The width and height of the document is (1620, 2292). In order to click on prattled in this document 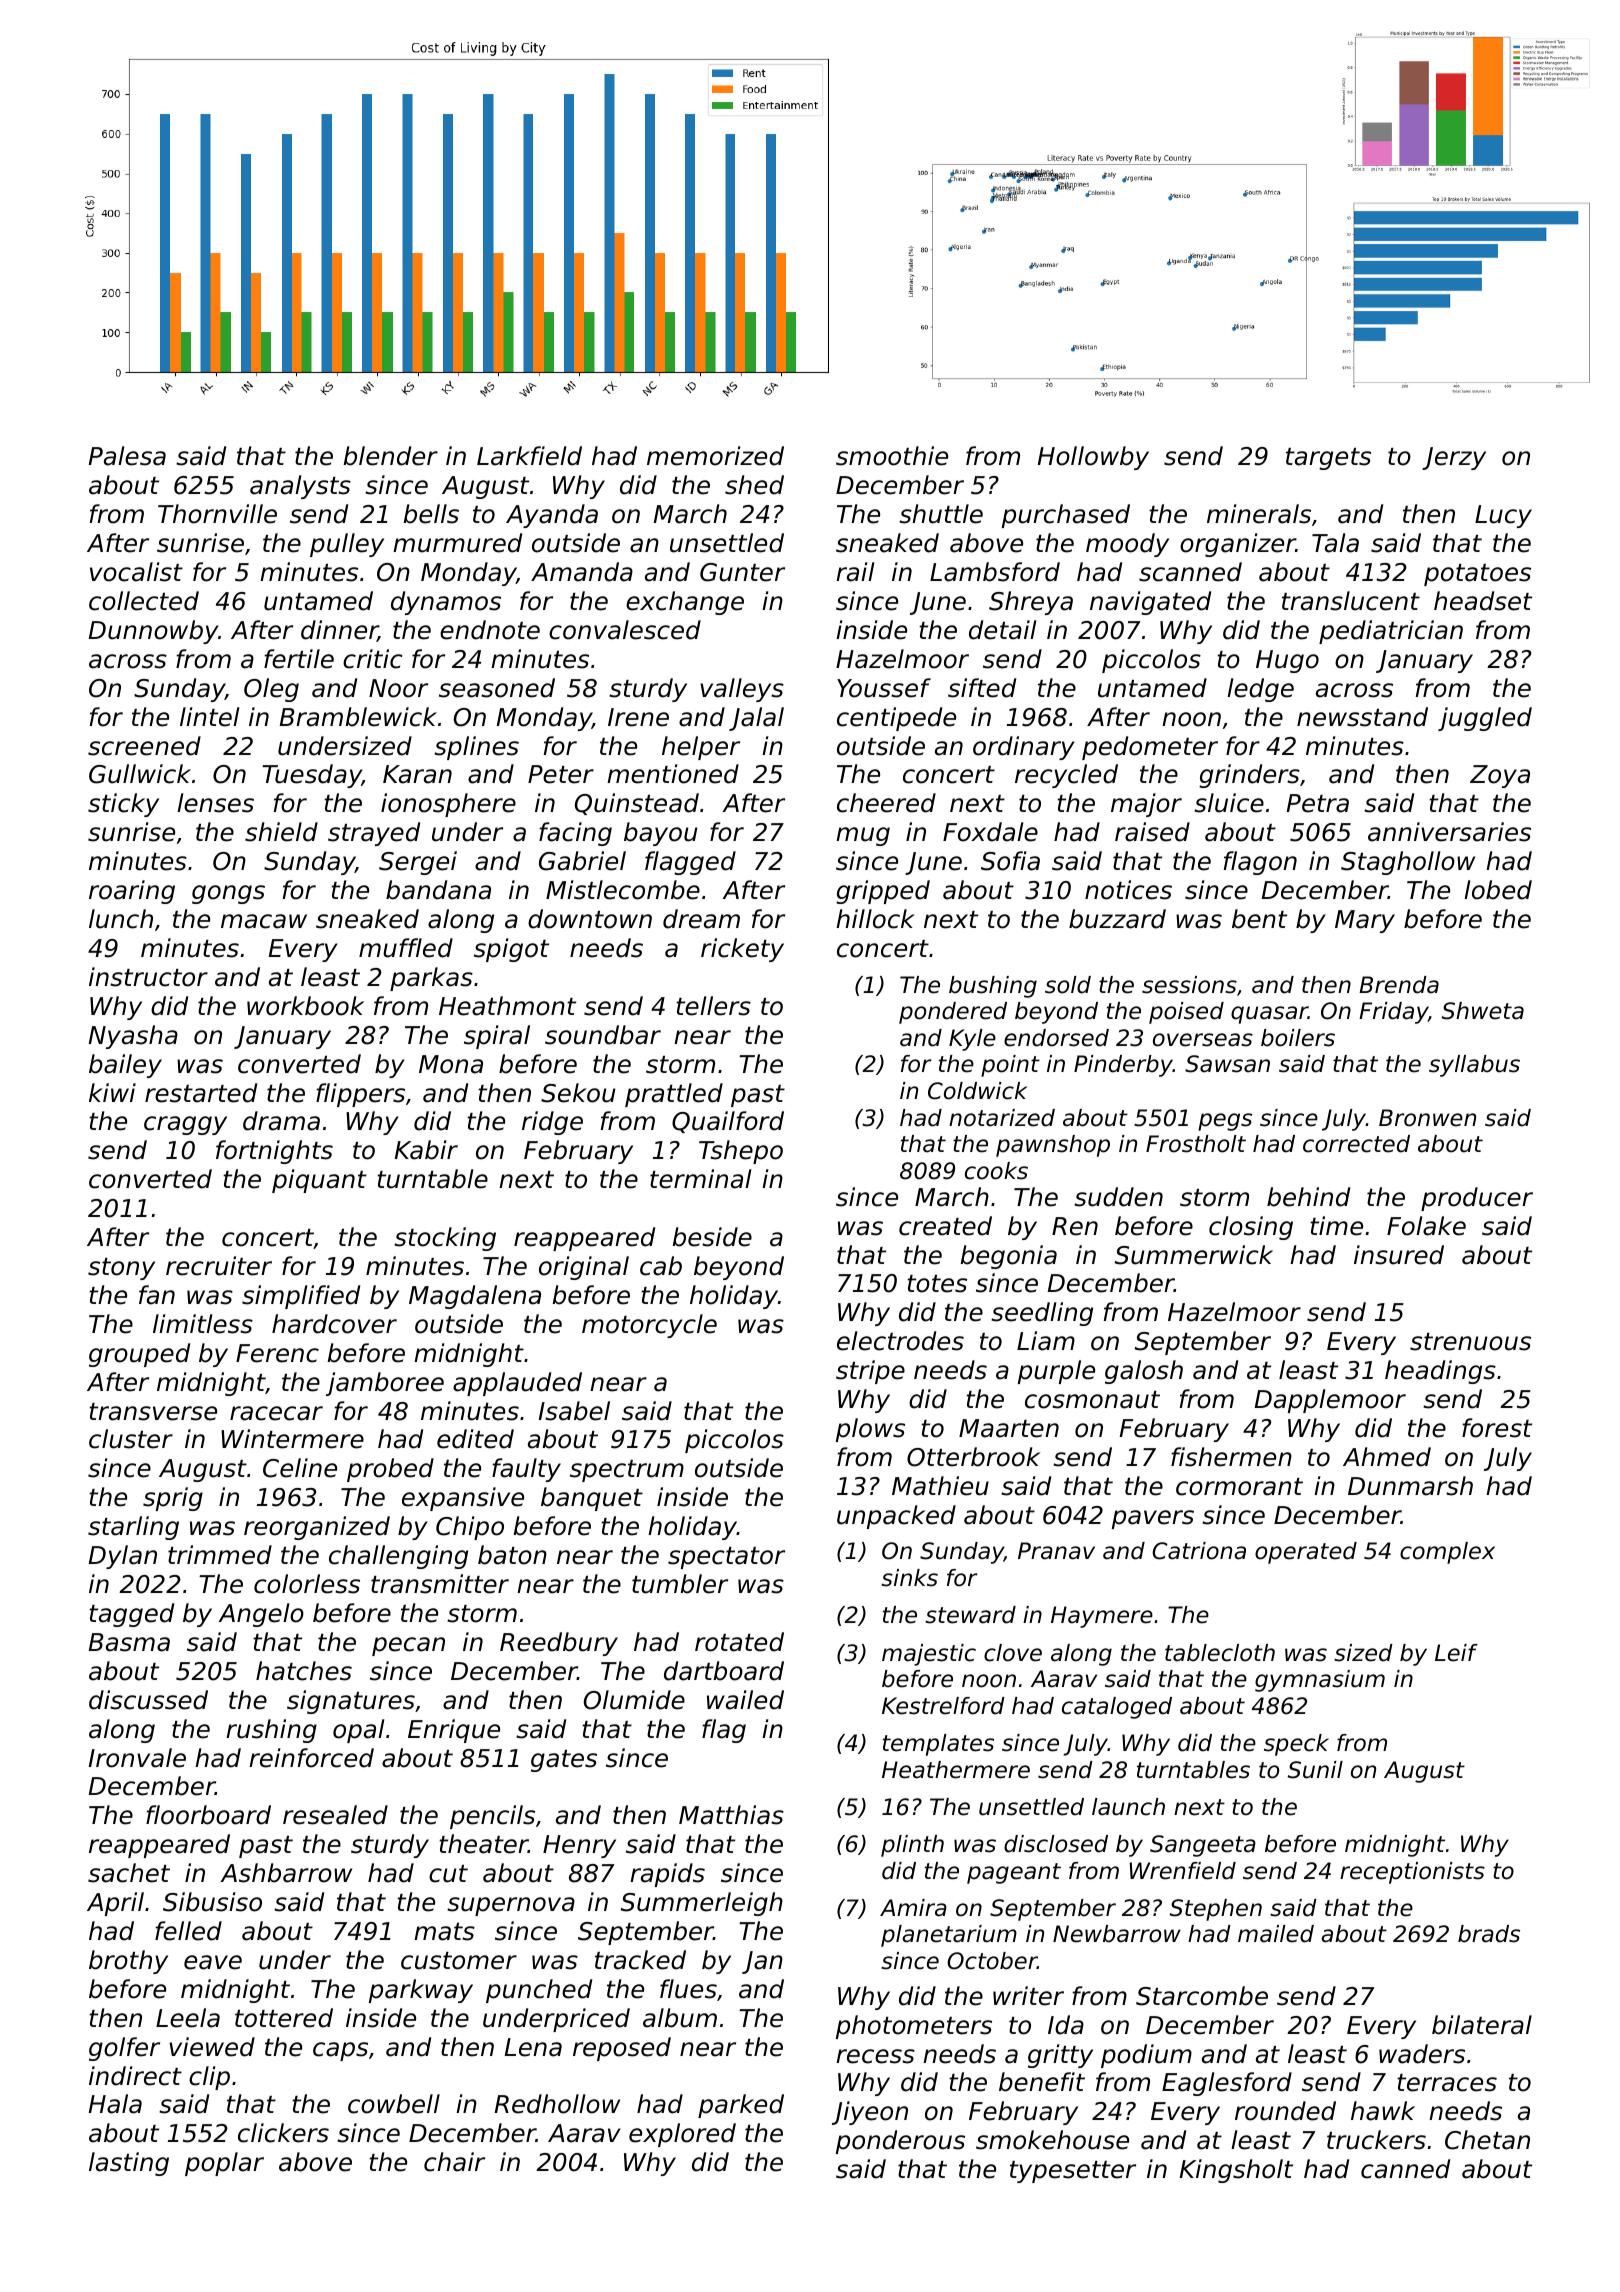, I will do `click(674, 1095)`.
